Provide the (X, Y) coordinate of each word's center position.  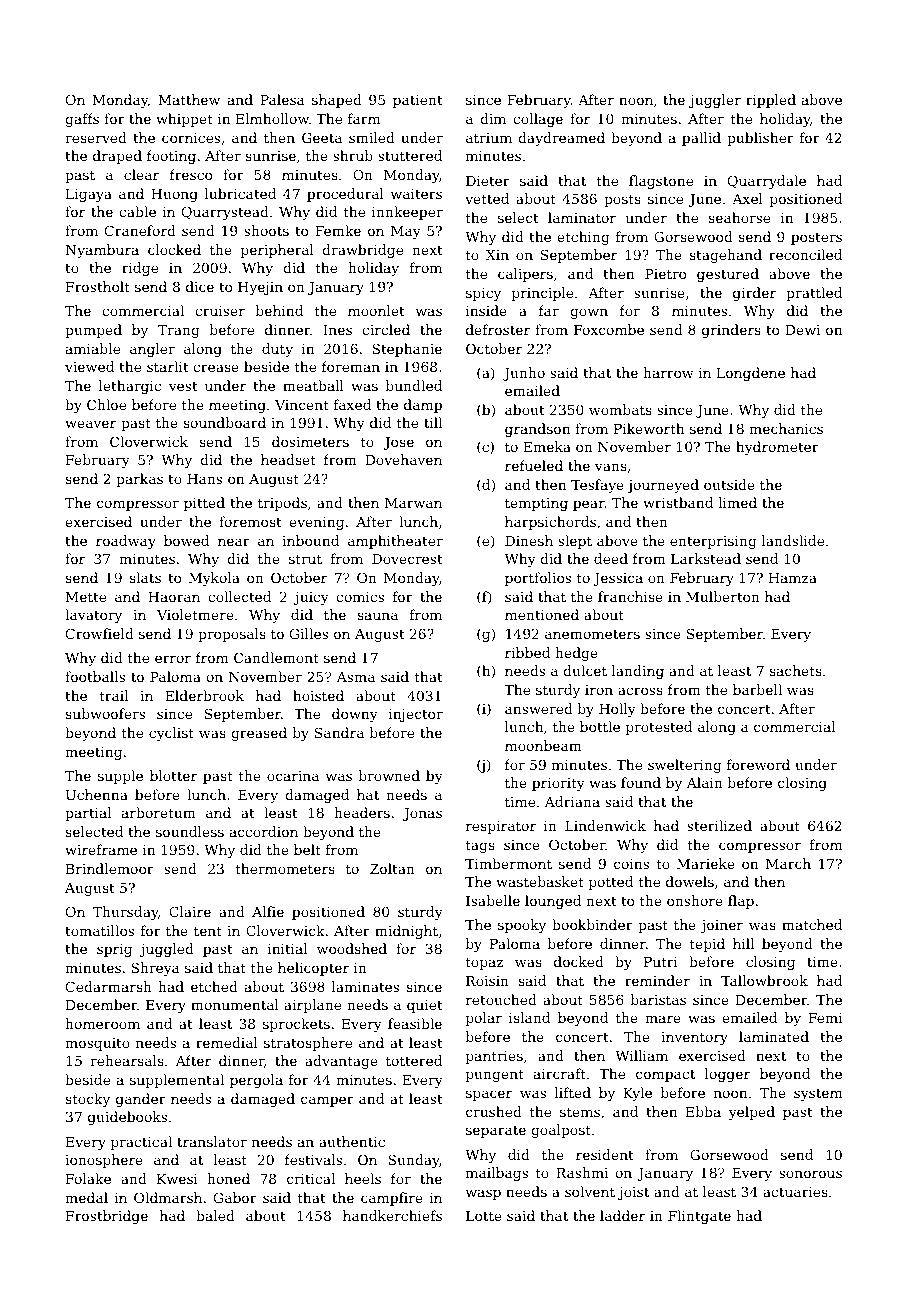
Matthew (189, 99)
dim (493, 118)
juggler (715, 101)
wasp (483, 1194)
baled (215, 1215)
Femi (826, 1018)
